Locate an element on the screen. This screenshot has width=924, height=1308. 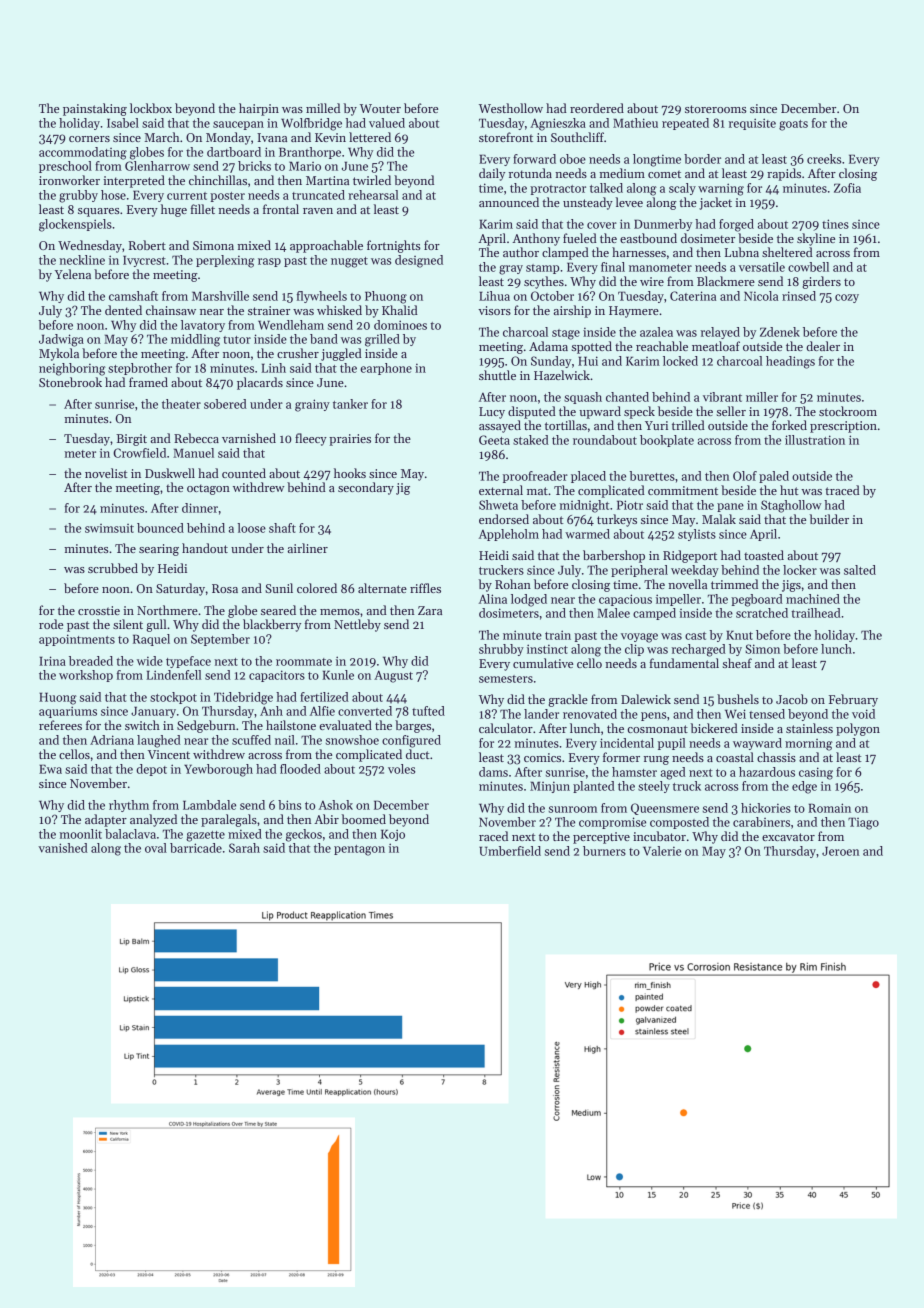
rehearsal is located at coordinates (373, 195).
